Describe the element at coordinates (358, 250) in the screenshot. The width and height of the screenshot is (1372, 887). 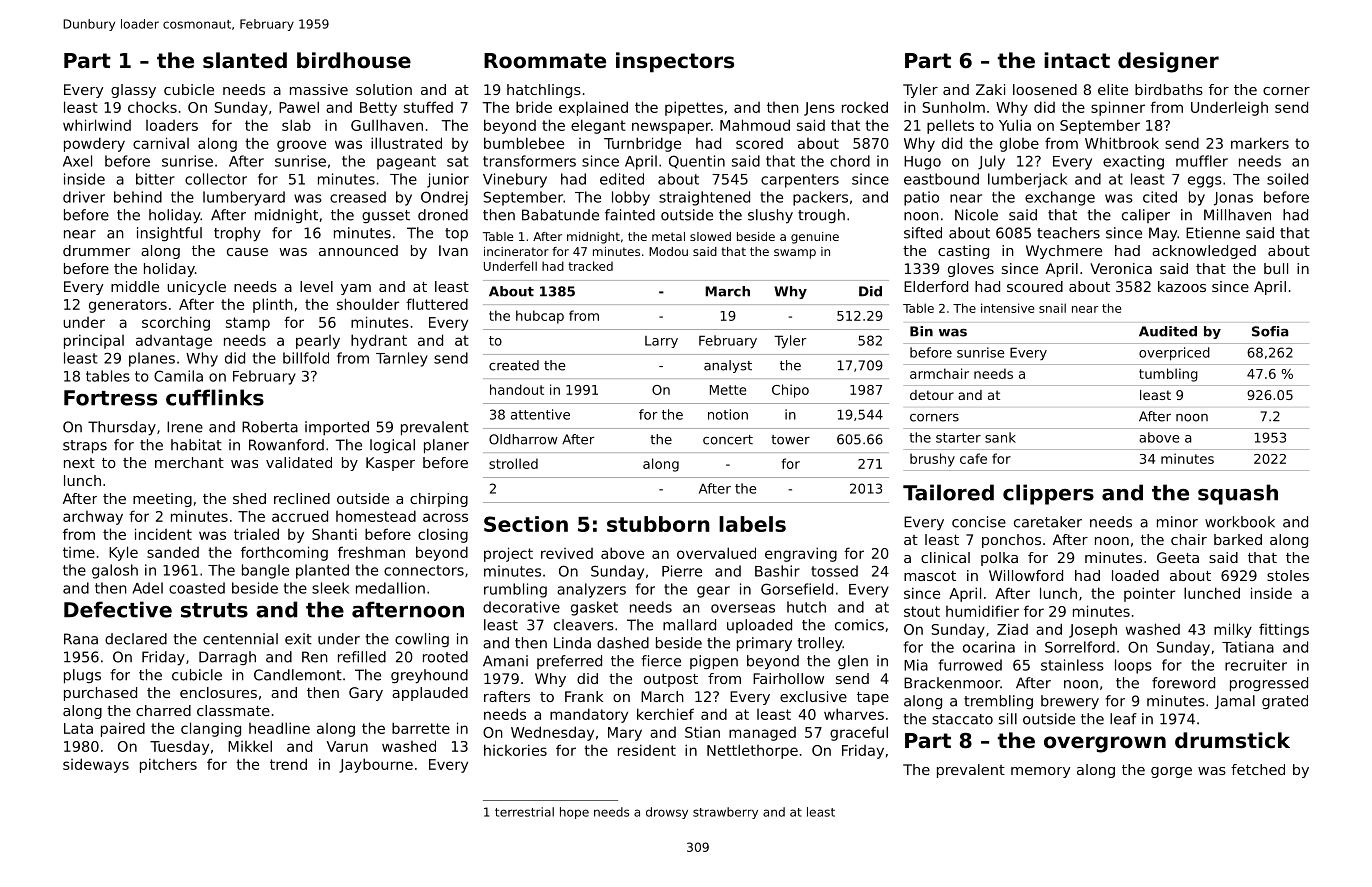
I see `announced` at that location.
